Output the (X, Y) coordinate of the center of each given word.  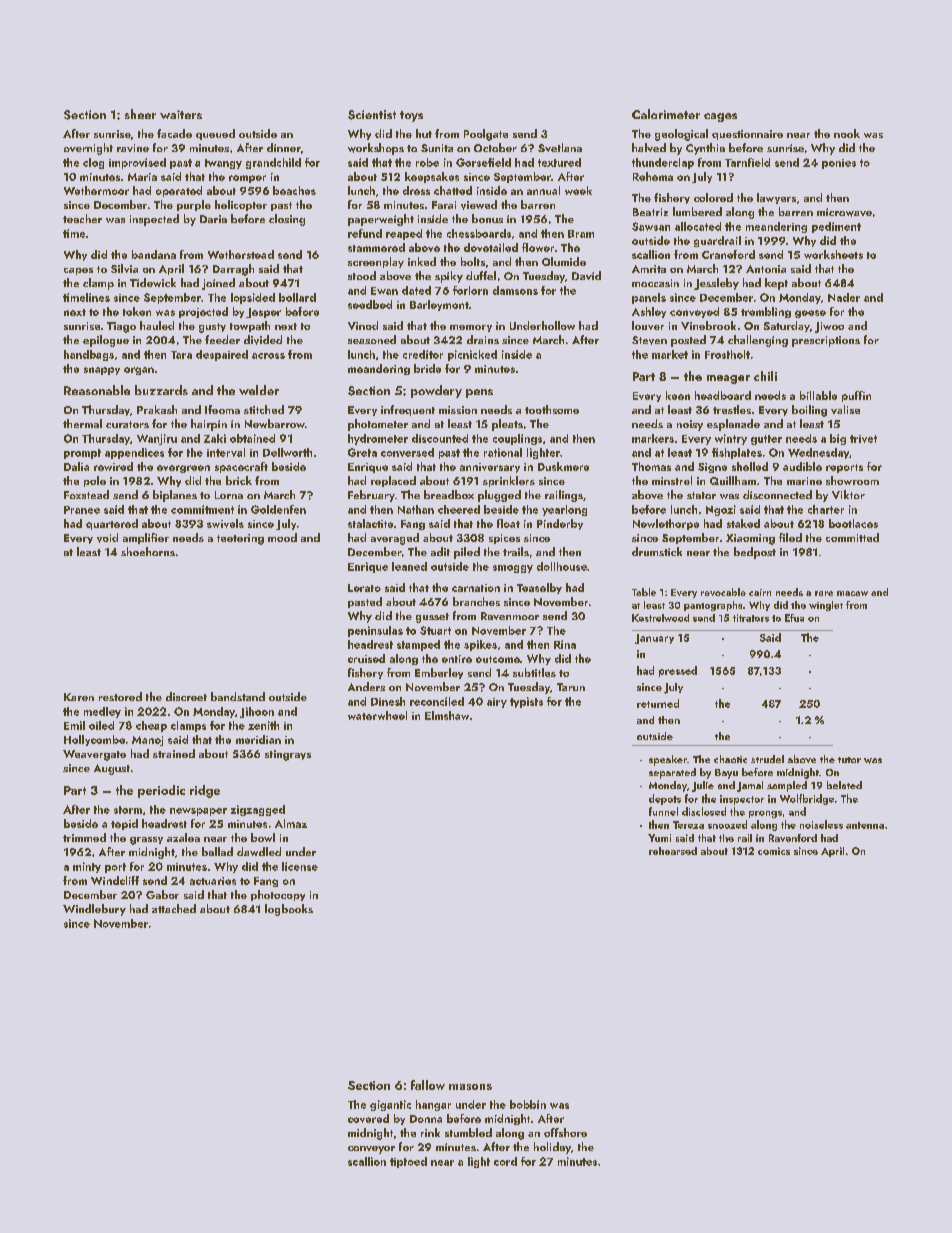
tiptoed (408, 1162)
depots (665, 799)
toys (411, 116)
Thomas (651, 466)
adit (440, 551)
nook (847, 133)
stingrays (288, 755)
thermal (82, 423)
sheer (140, 114)
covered (368, 1118)
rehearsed (673, 851)
